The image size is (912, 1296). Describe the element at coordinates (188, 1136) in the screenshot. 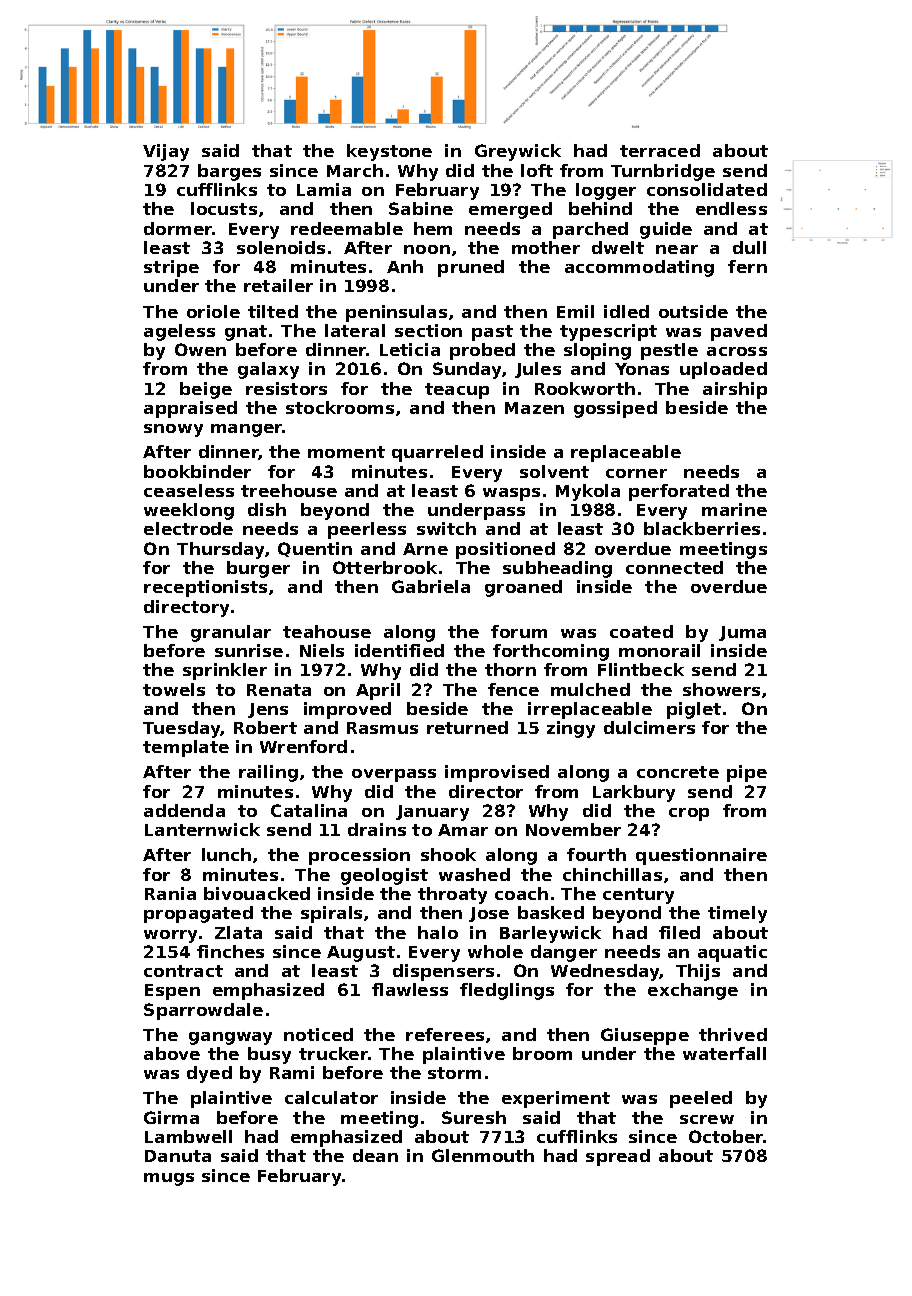

I see `Lambwell` at that location.
